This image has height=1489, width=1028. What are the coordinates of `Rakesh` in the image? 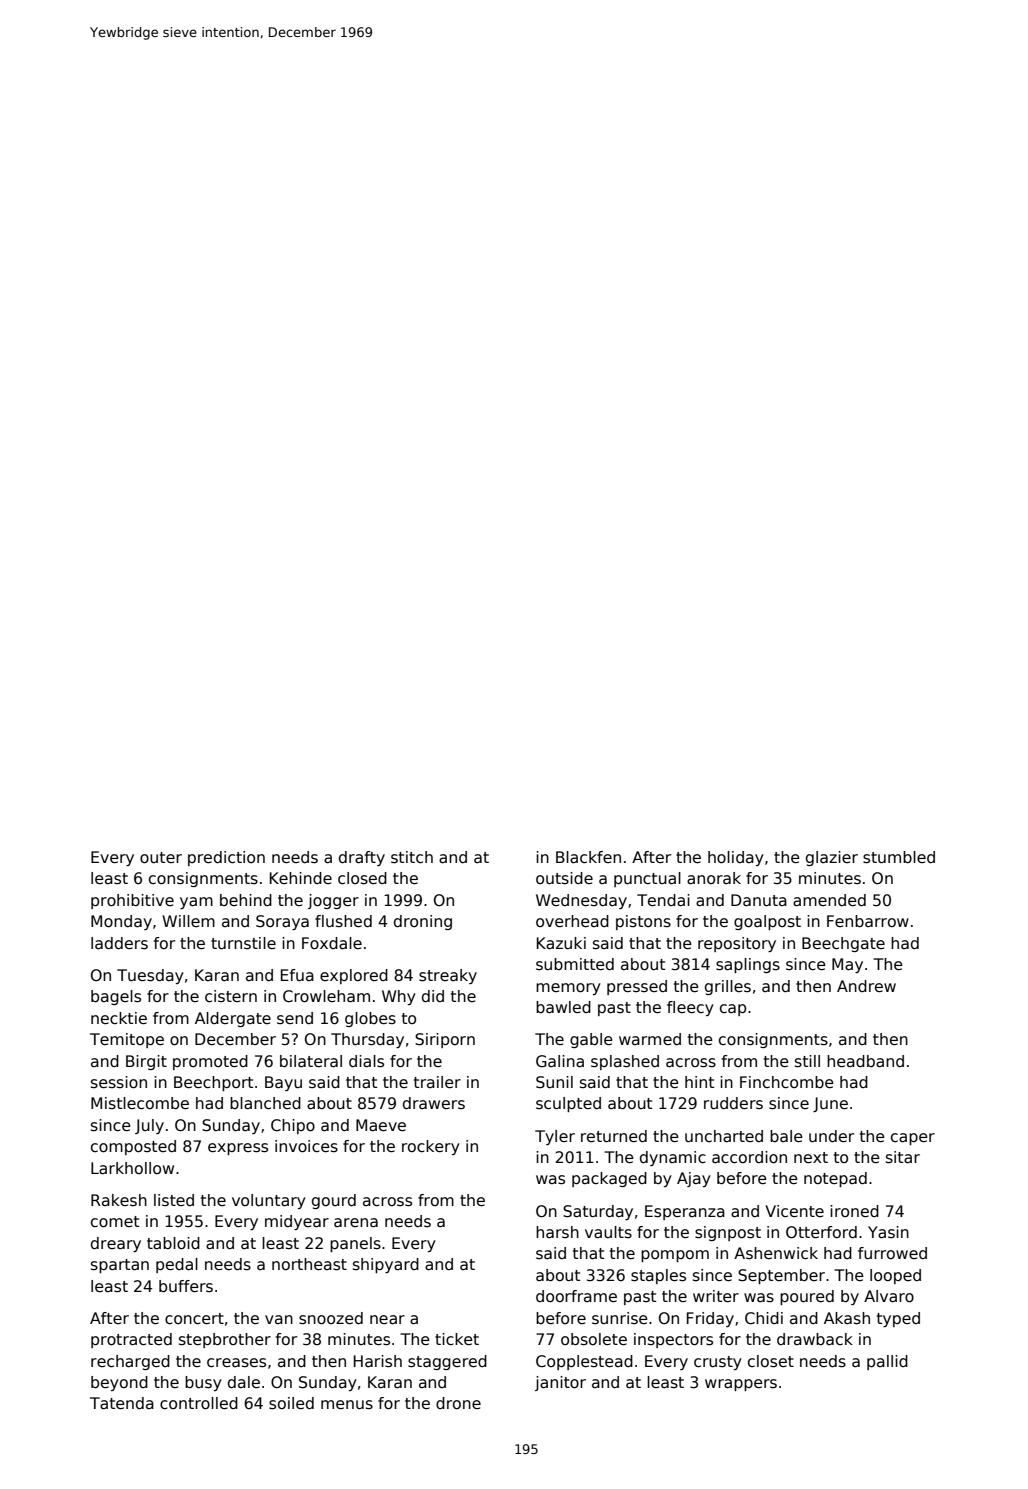 It's located at (119, 1200).
